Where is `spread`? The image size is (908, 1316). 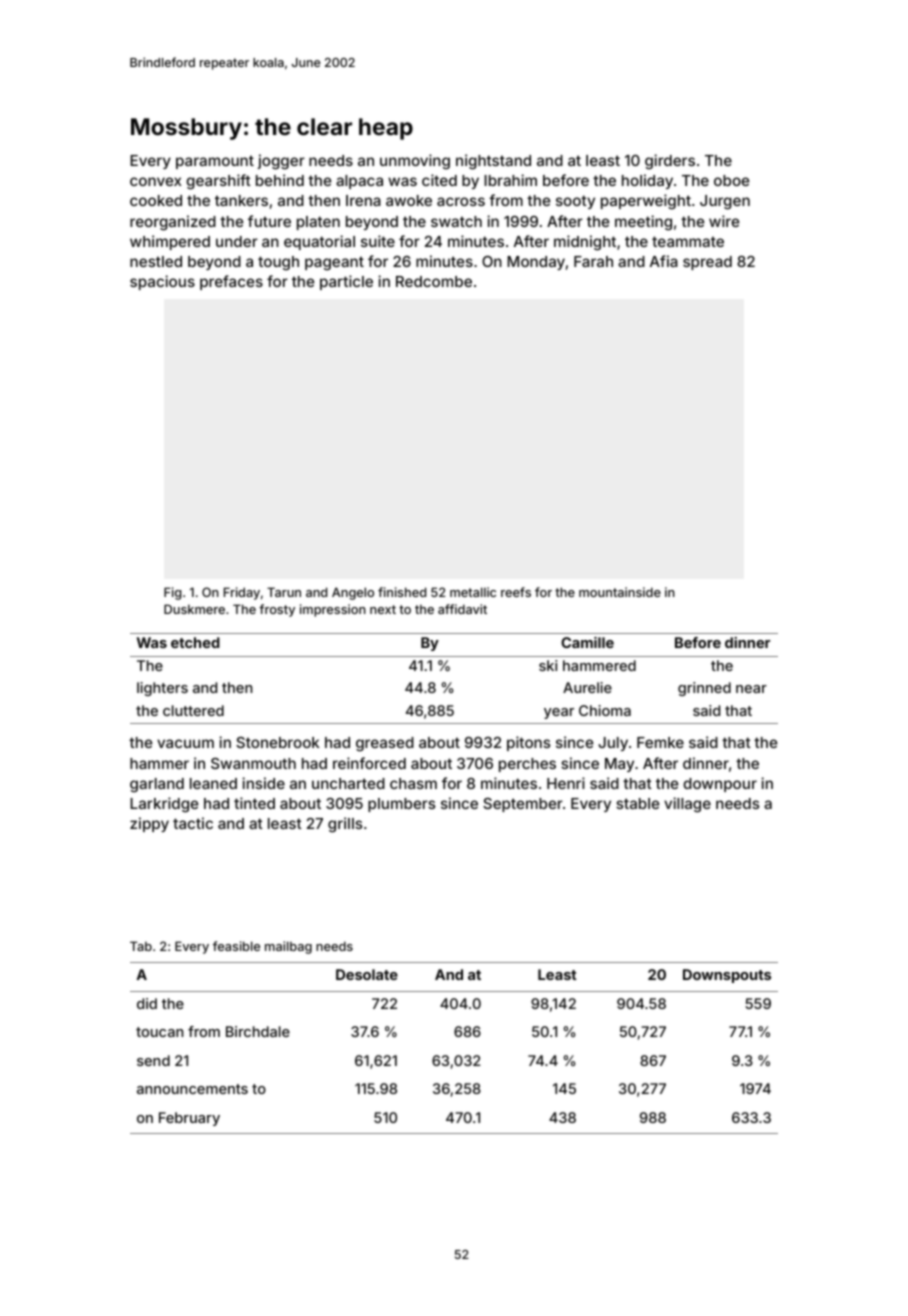
spread is located at coordinates (707, 263).
